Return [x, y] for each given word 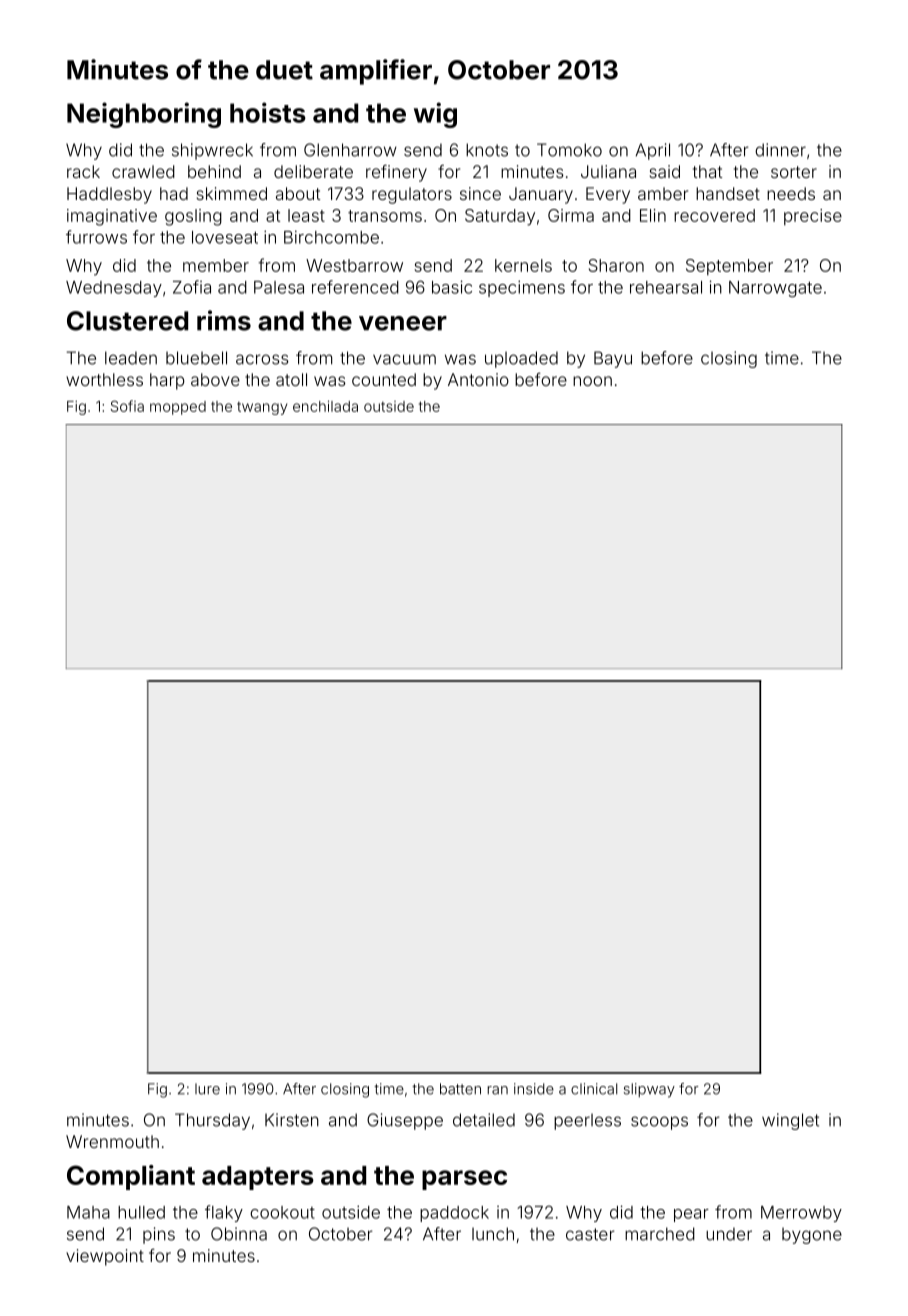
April [653, 151]
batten [460, 1089]
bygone [812, 1236]
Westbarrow [354, 265]
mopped [178, 408]
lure [207, 1089]
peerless [587, 1122]
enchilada [325, 406]
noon [592, 381]
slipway [649, 1090]
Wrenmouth [112, 1141]
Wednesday [114, 289]
